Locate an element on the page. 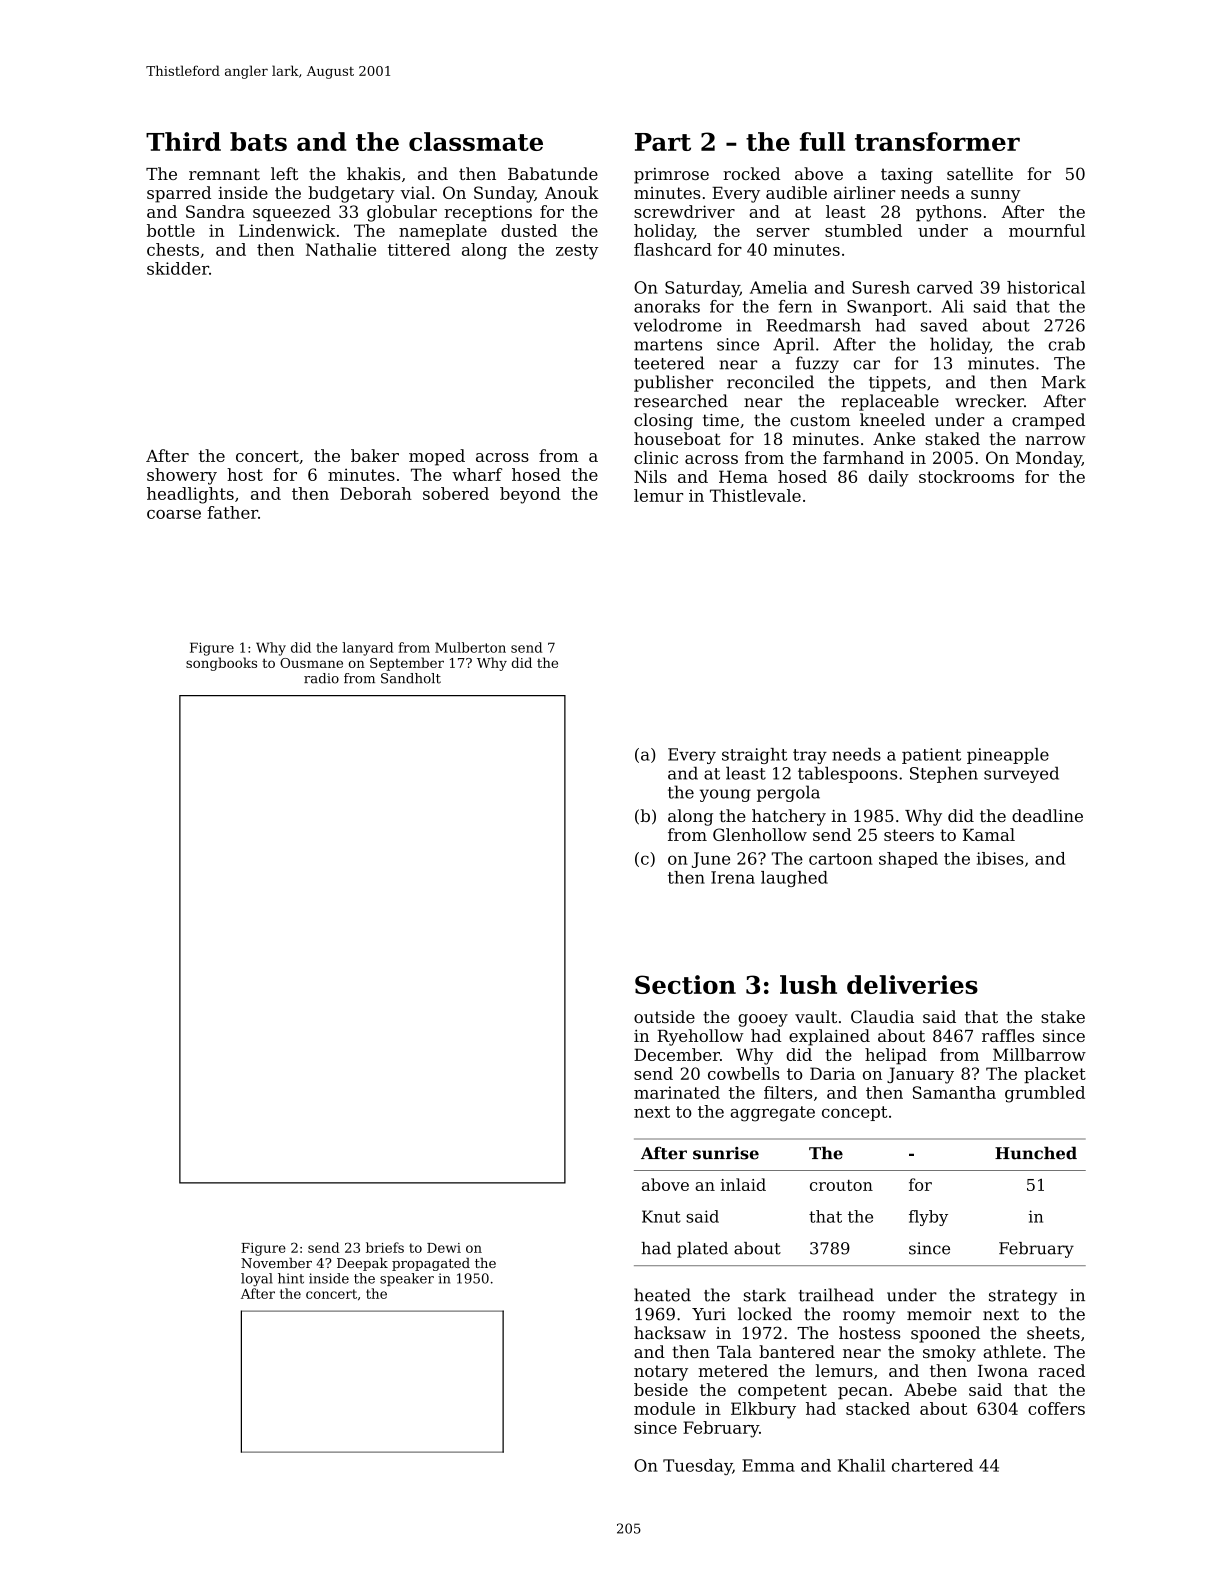 This page has height=1594, width=1232. father is located at coordinates (232, 512).
